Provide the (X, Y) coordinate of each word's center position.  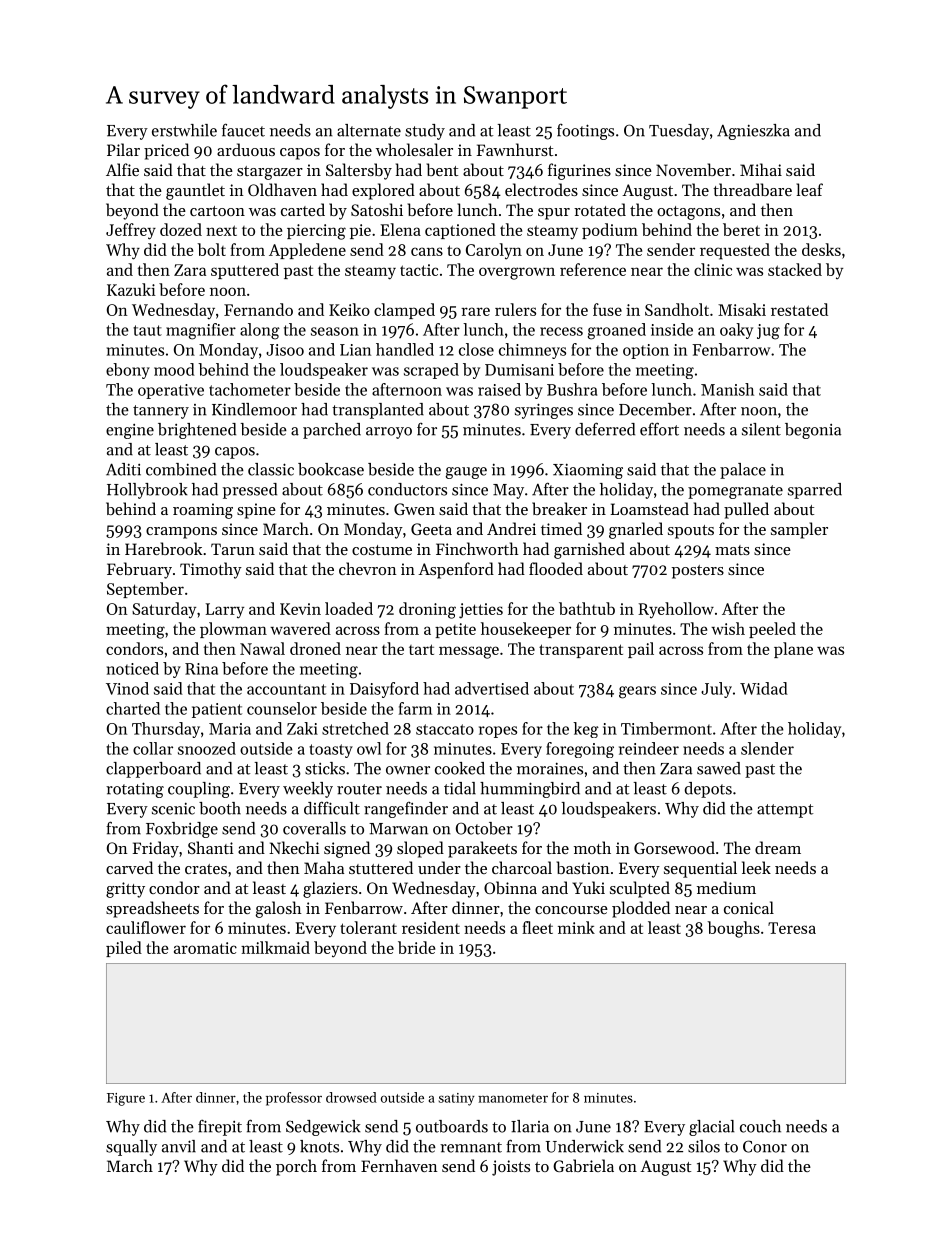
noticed (133, 668)
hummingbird (530, 790)
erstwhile (184, 130)
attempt (785, 811)
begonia (813, 431)
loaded (349, 608)
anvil (179, 1146)
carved (129, 867)
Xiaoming (588, 471)
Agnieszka (753, 132)
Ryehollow (676, 610)
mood (174, 369)
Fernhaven (399, 1165)
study (425, 132)
